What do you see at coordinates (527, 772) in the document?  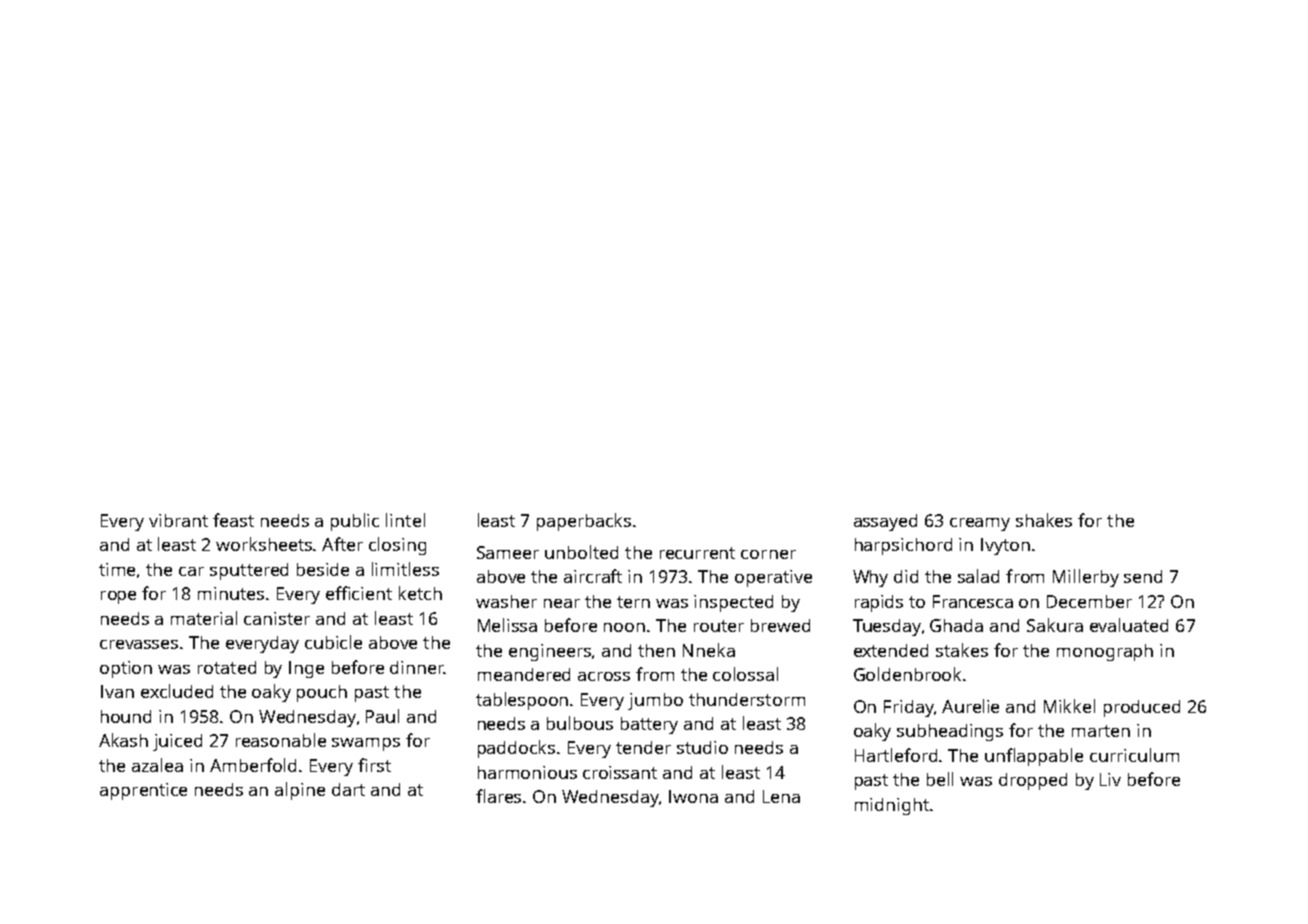 I see `harmonious` at bounding box center [527, 772].
